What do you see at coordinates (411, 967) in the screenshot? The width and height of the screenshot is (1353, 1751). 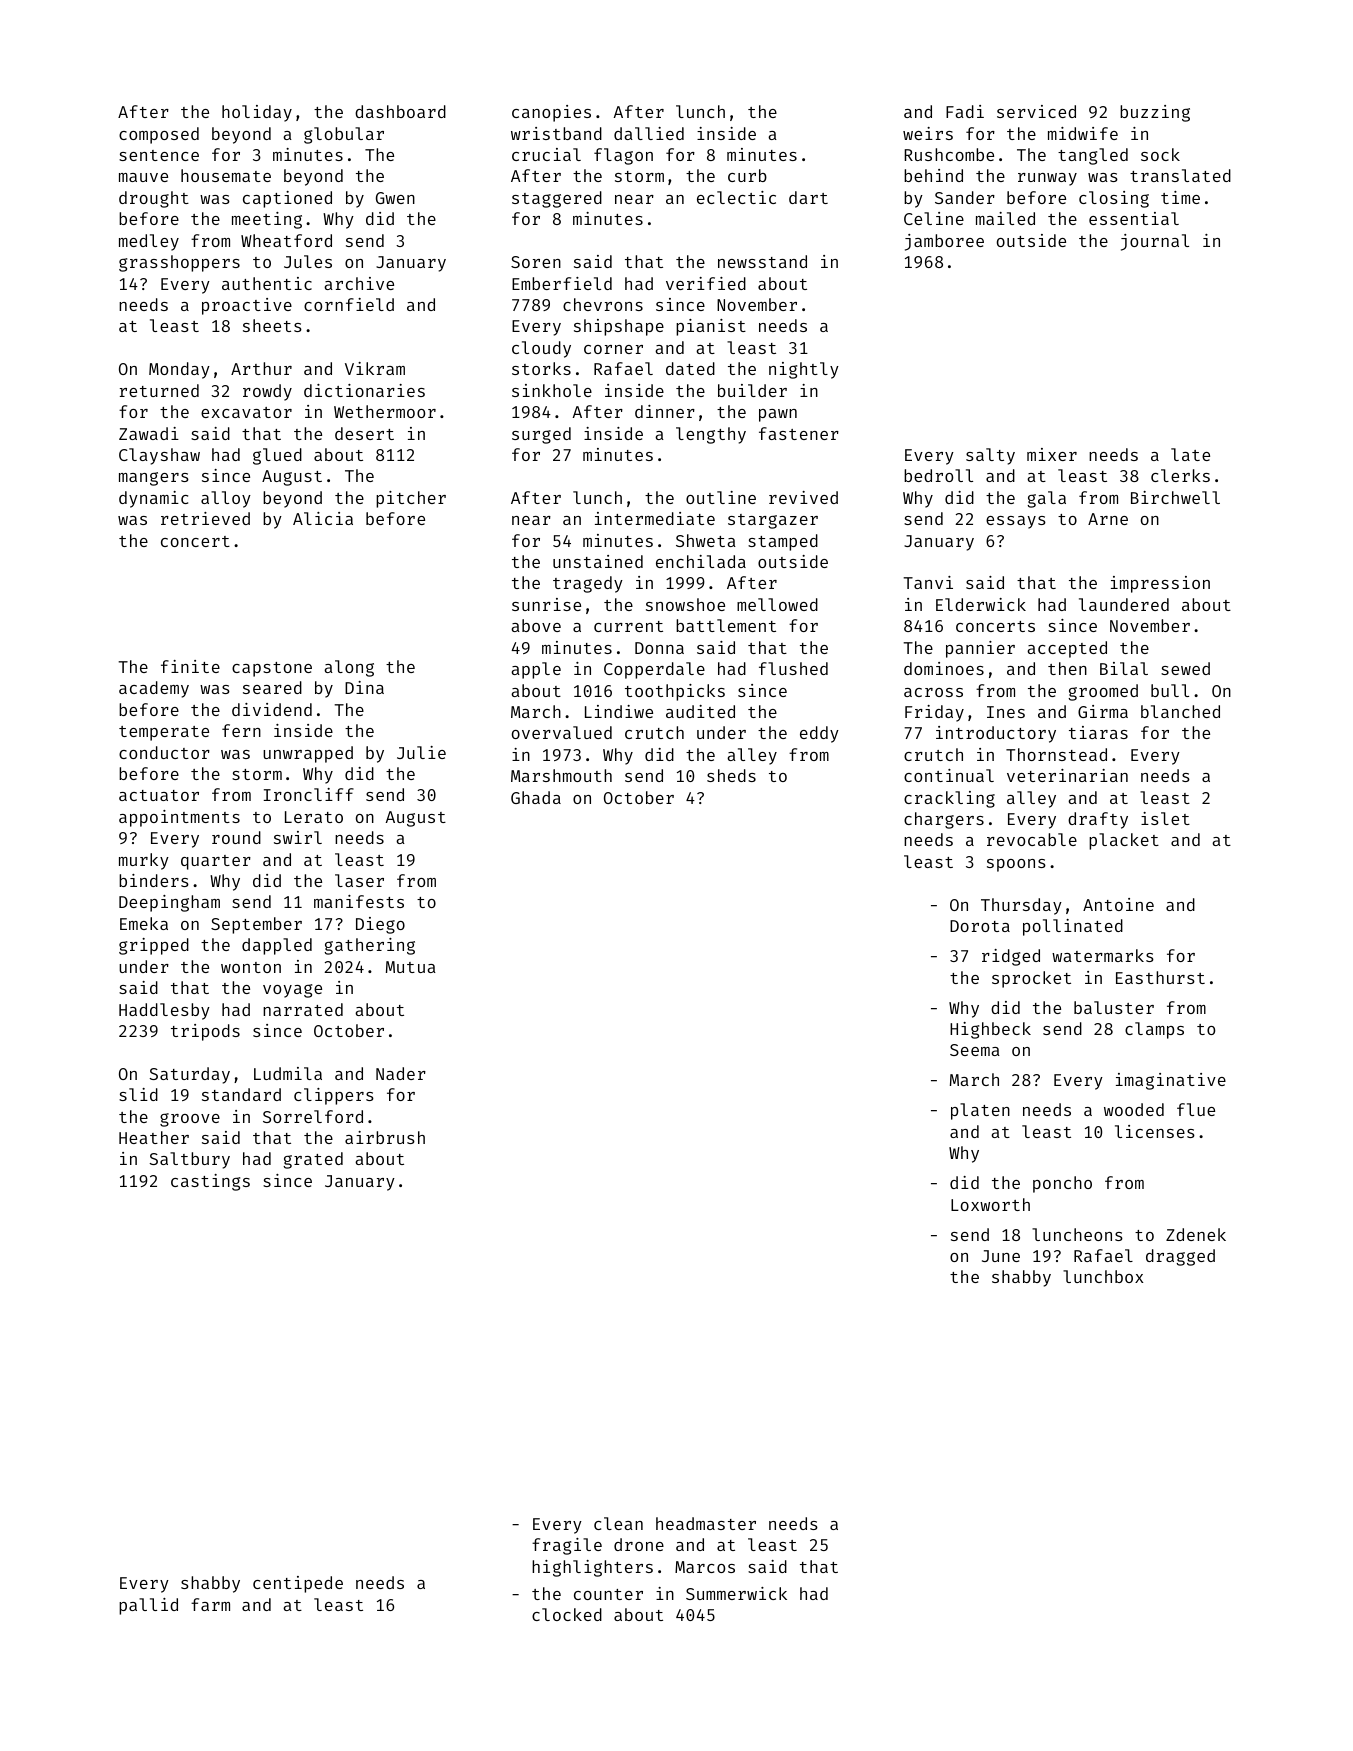 I see `Mutua` at bounding box center [411, 967].
